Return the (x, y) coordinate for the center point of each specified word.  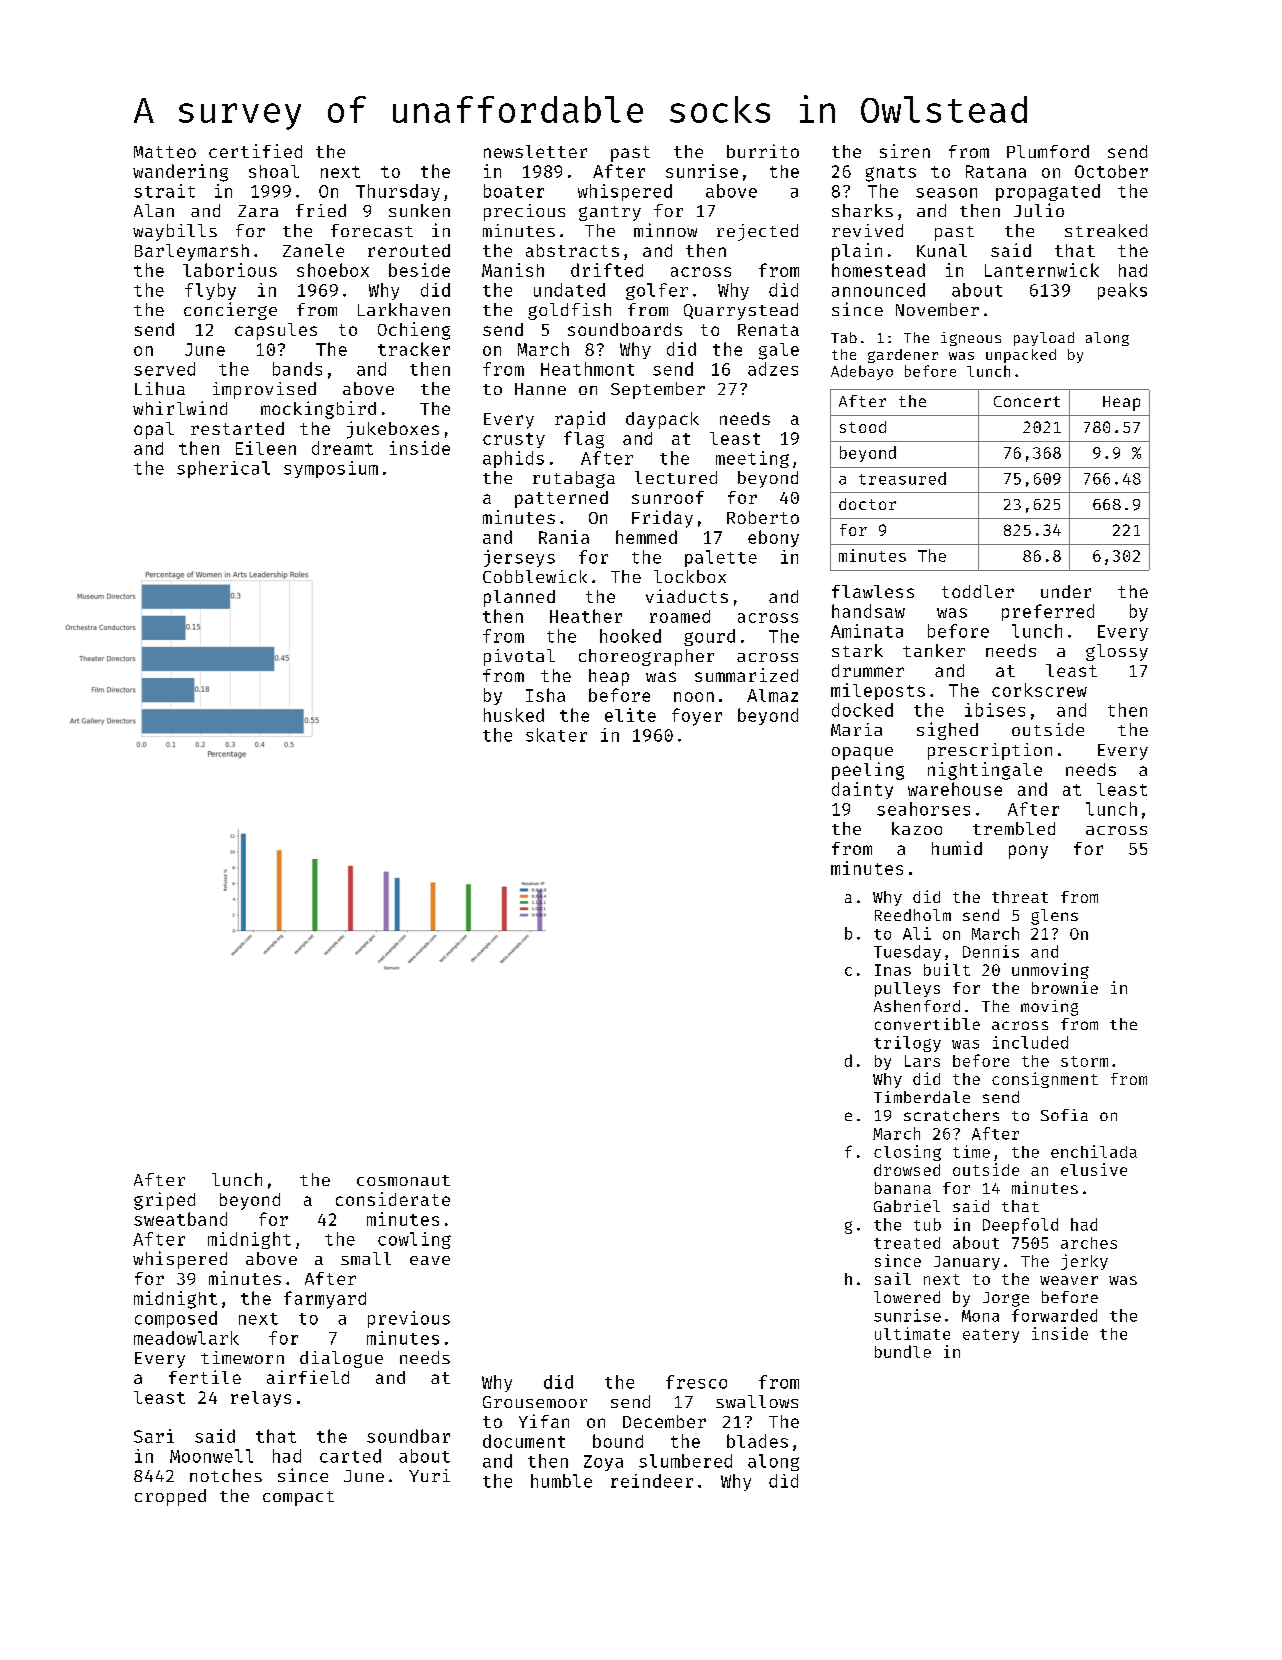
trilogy (907, 1044)
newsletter (535, 151)
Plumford (1048, 151)
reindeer (652, 1481)
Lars (922, 1061)
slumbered (685, 1461)
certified (255, 151)
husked (514, 715)
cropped (170, 1497)
